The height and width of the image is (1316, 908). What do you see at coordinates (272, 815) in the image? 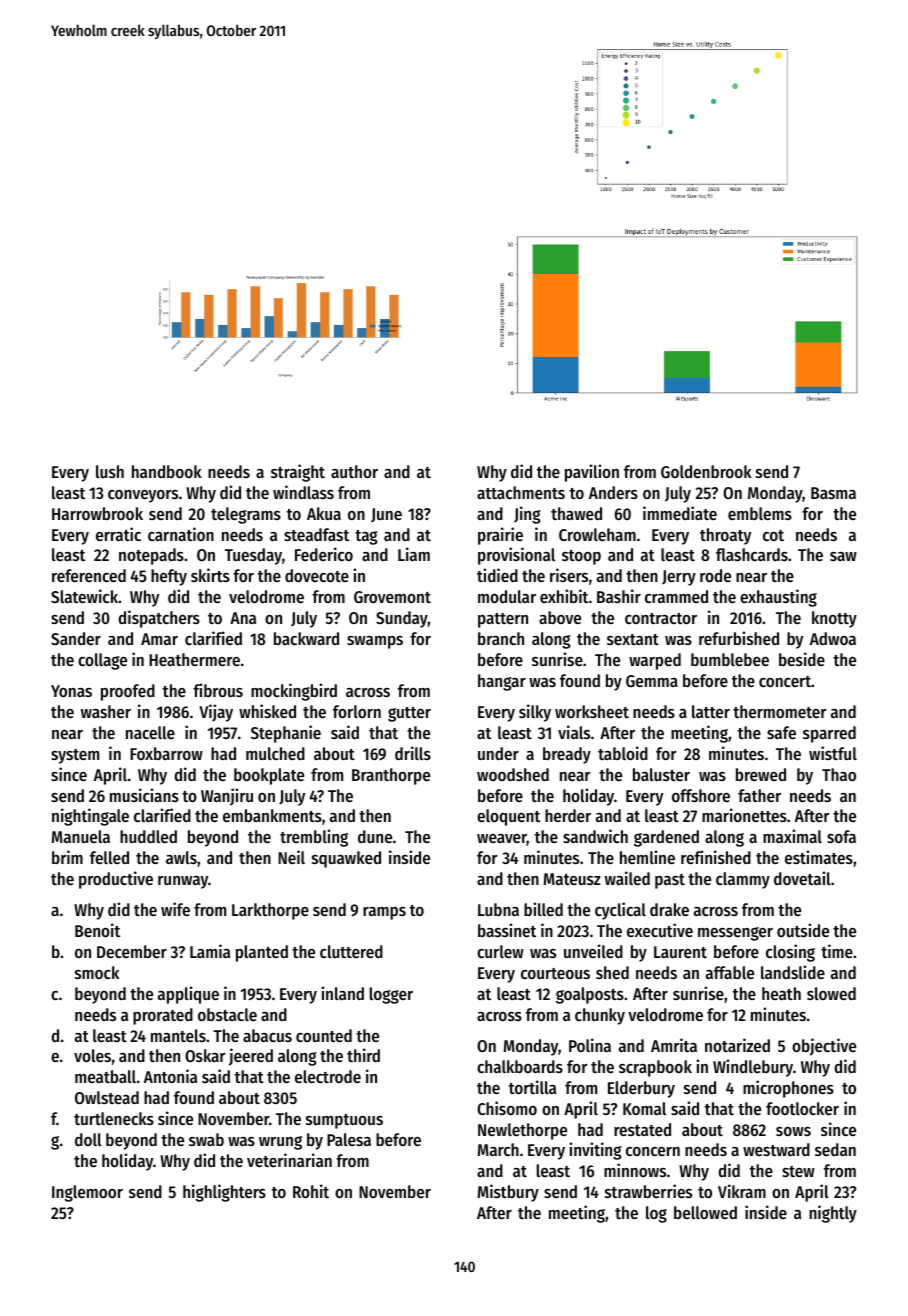
I see `embankments` at bounding box center [272, 815].
